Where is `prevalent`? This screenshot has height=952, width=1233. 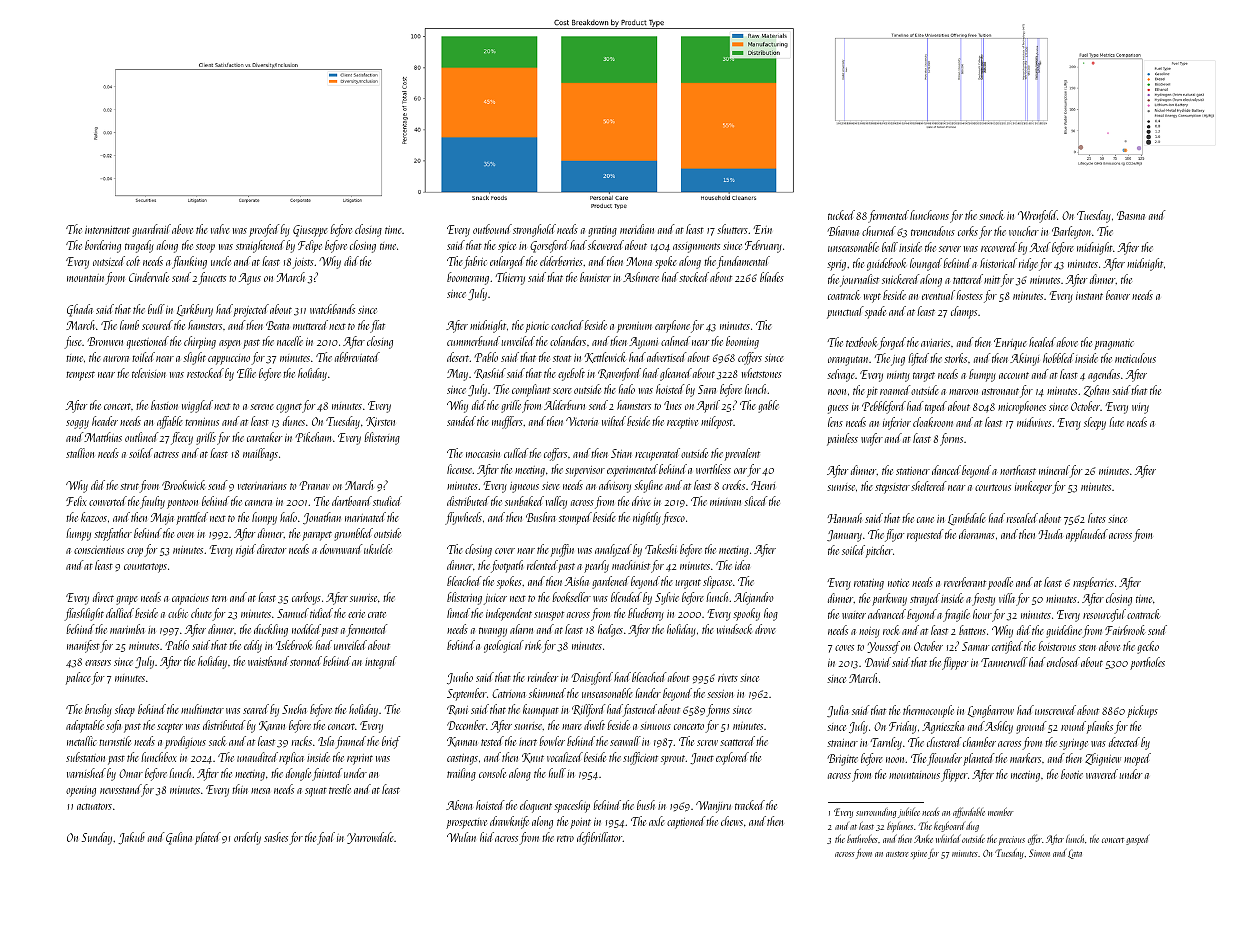 prevalent is located at coordinates (742, 454).
